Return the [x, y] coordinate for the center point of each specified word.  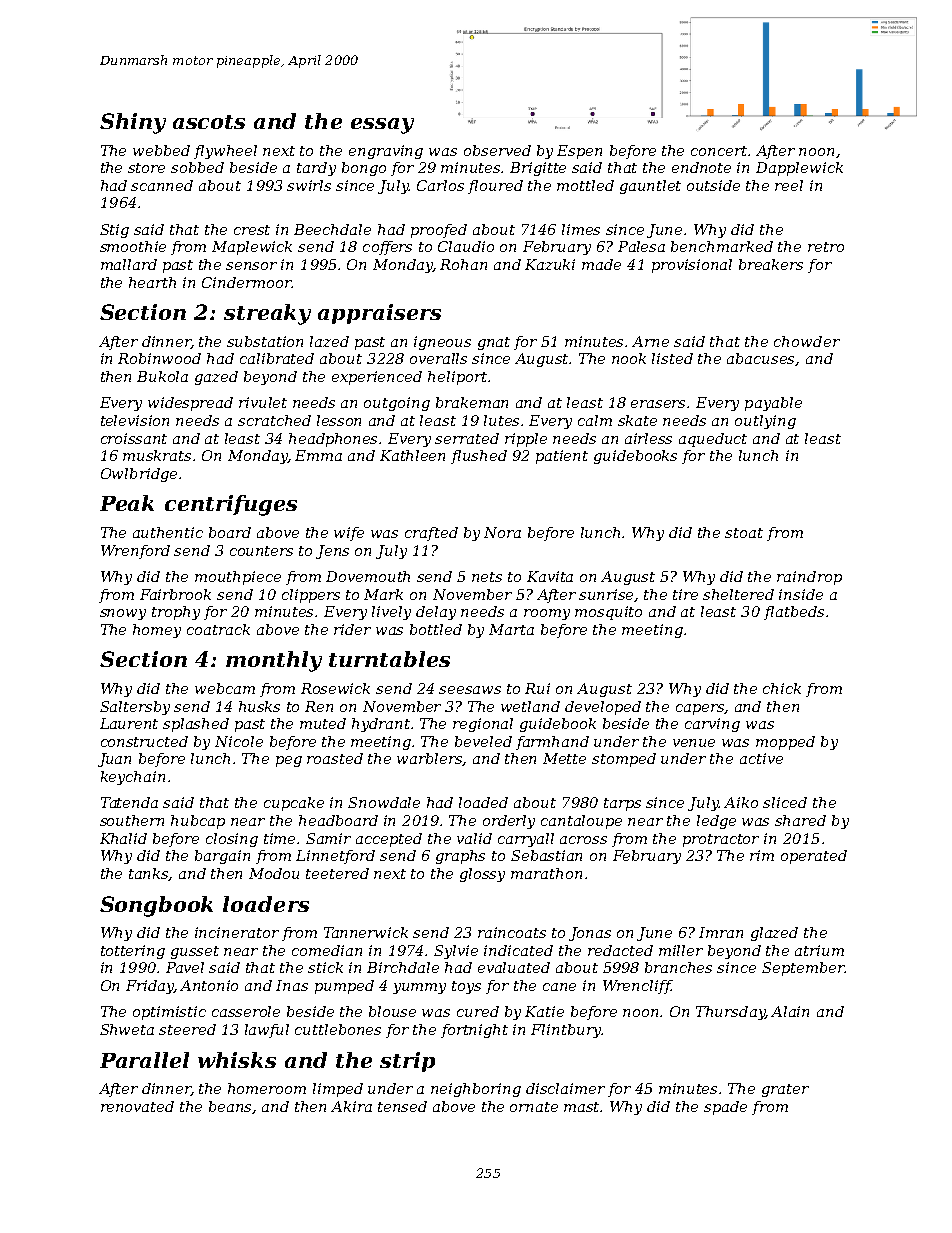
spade [725, 1108]
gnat [494, 343]
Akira [351, 1106]
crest [252, 230]
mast [582, 1107]
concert [719, 151]
